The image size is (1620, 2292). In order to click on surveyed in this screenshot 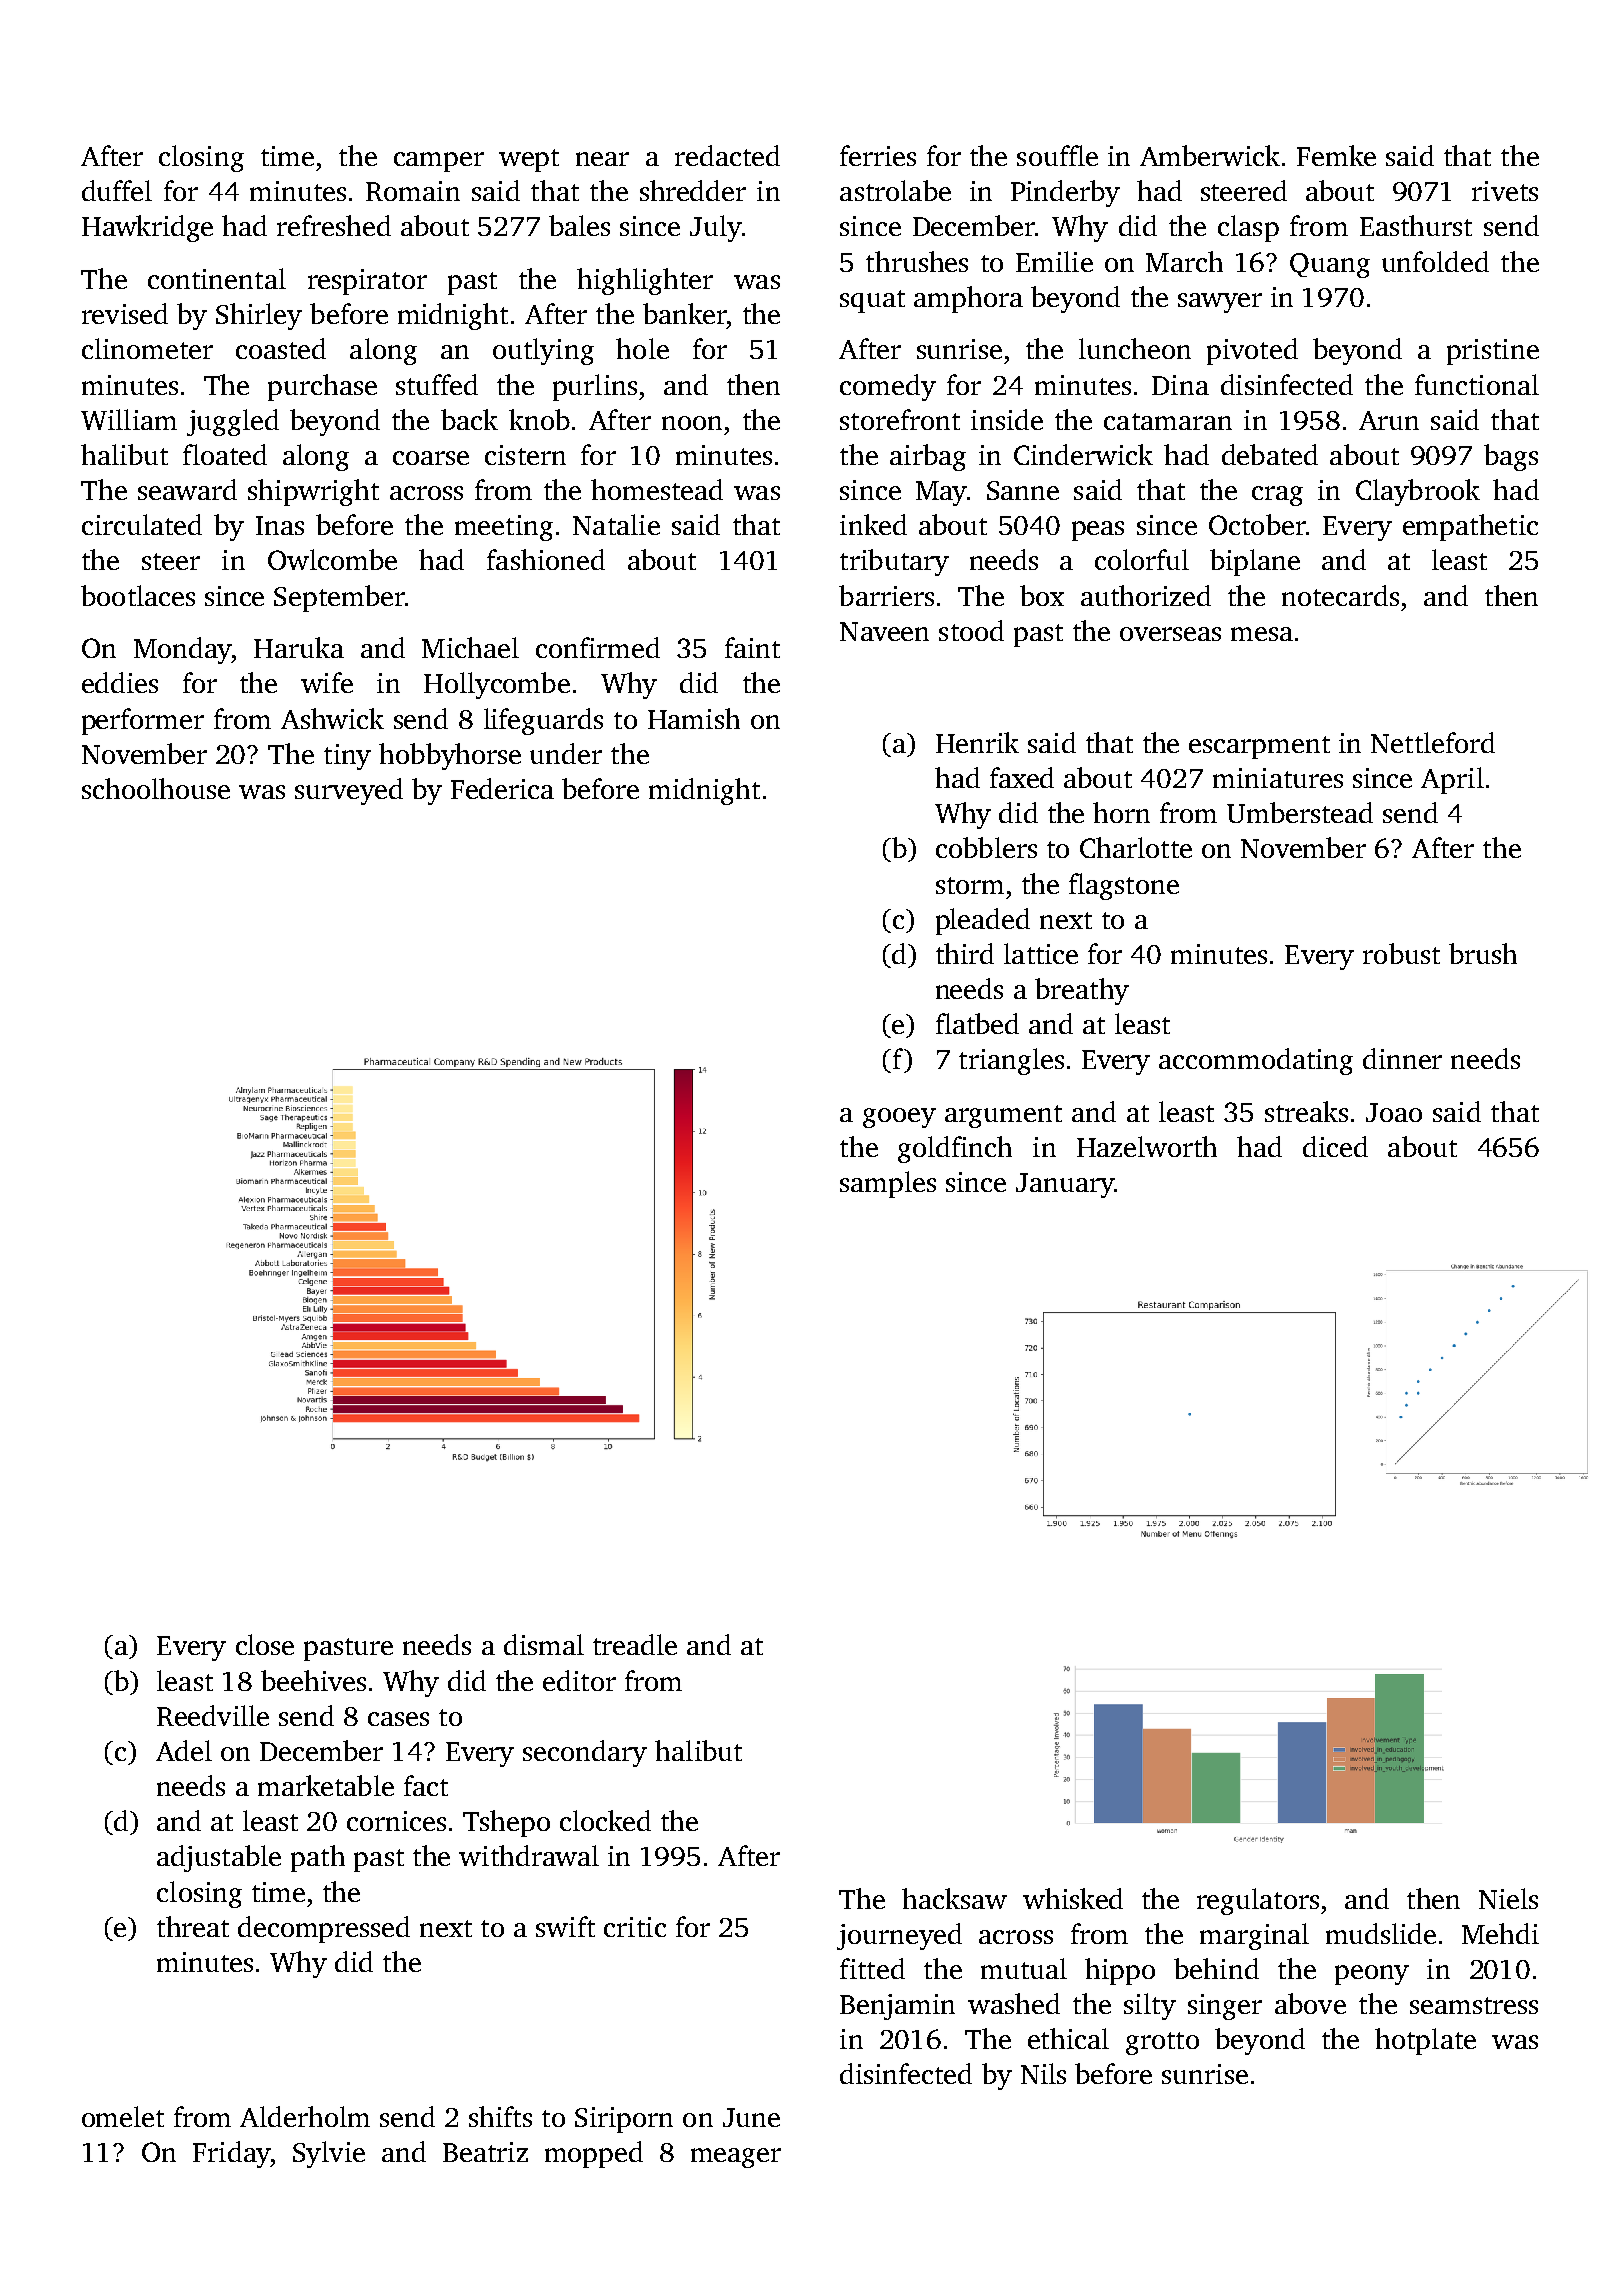, I will do `click(349, 791)`.
